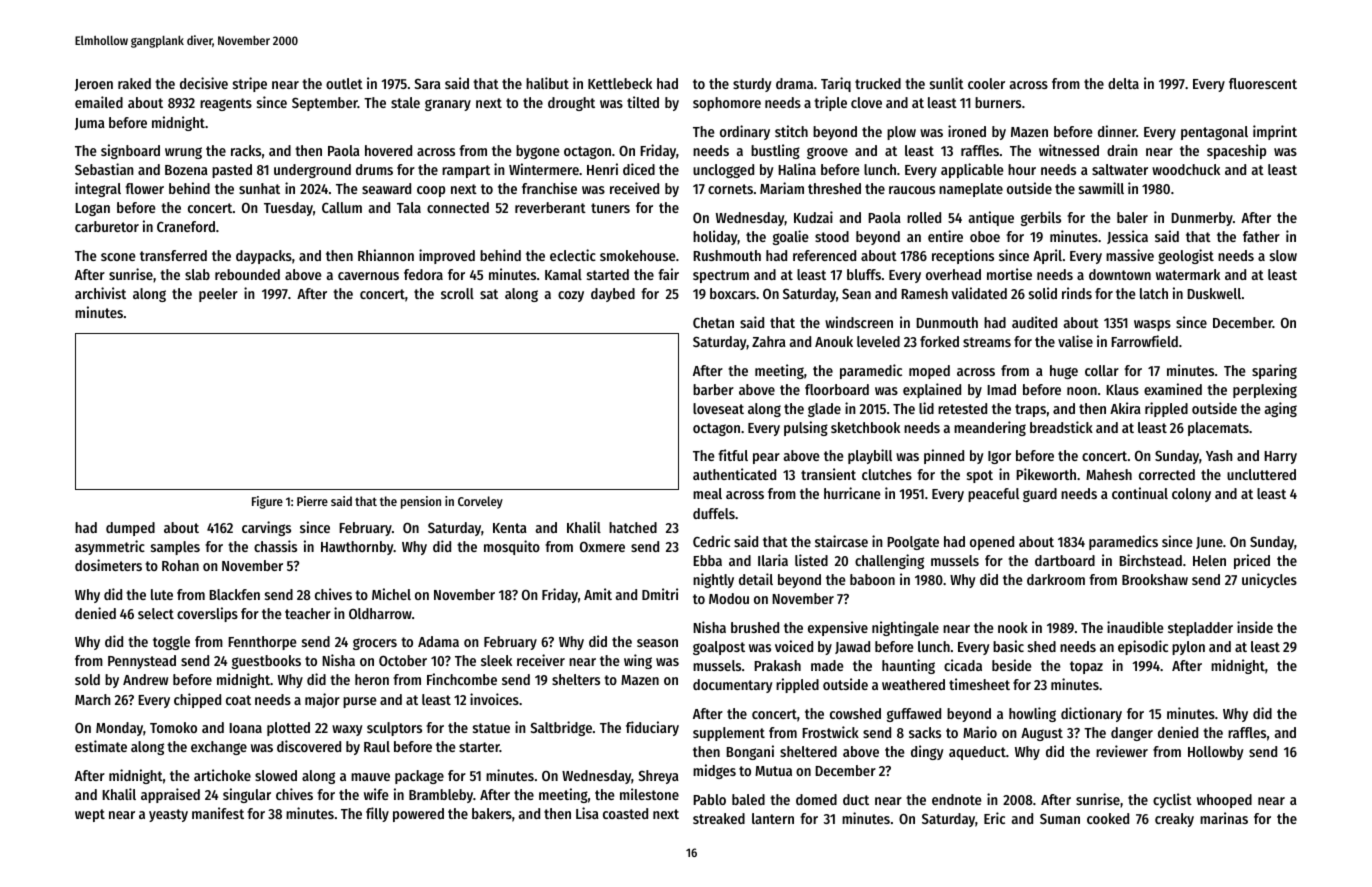 This screenshot has width=1372, height=887. I want to click on carburetor, so click(107, 226).
